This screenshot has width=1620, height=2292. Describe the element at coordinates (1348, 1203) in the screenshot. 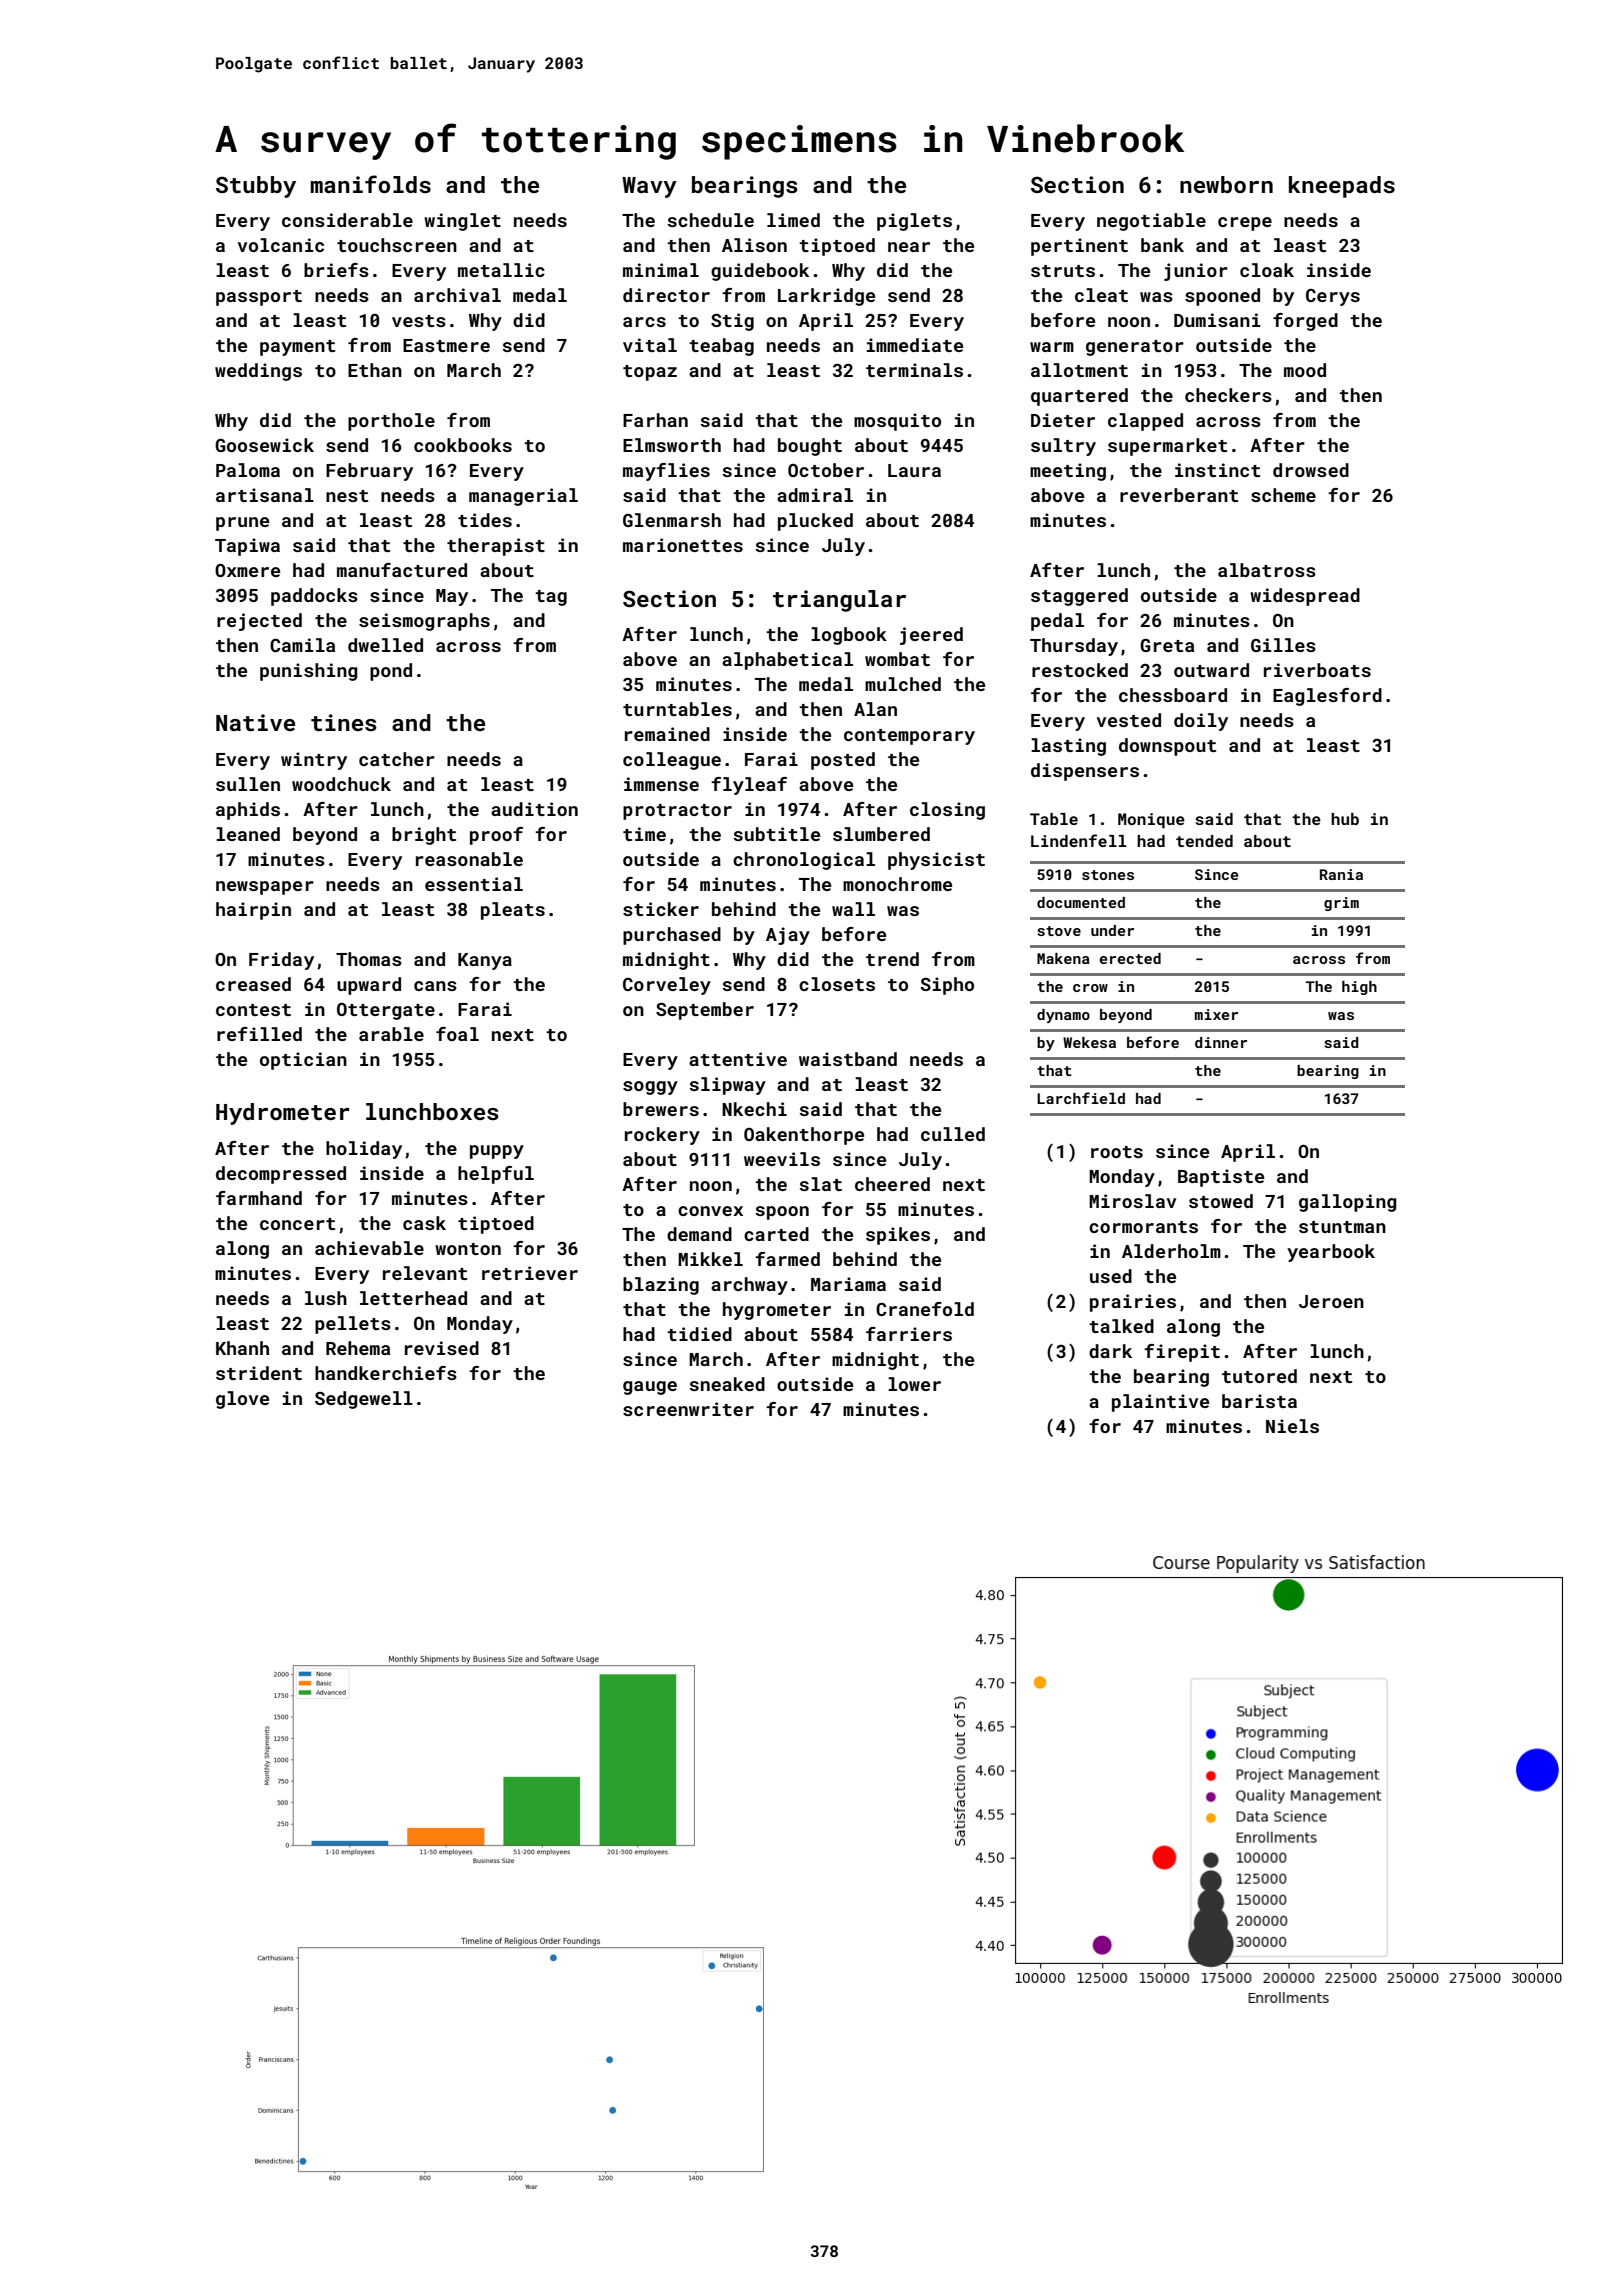

I see `galloping` at that location.
